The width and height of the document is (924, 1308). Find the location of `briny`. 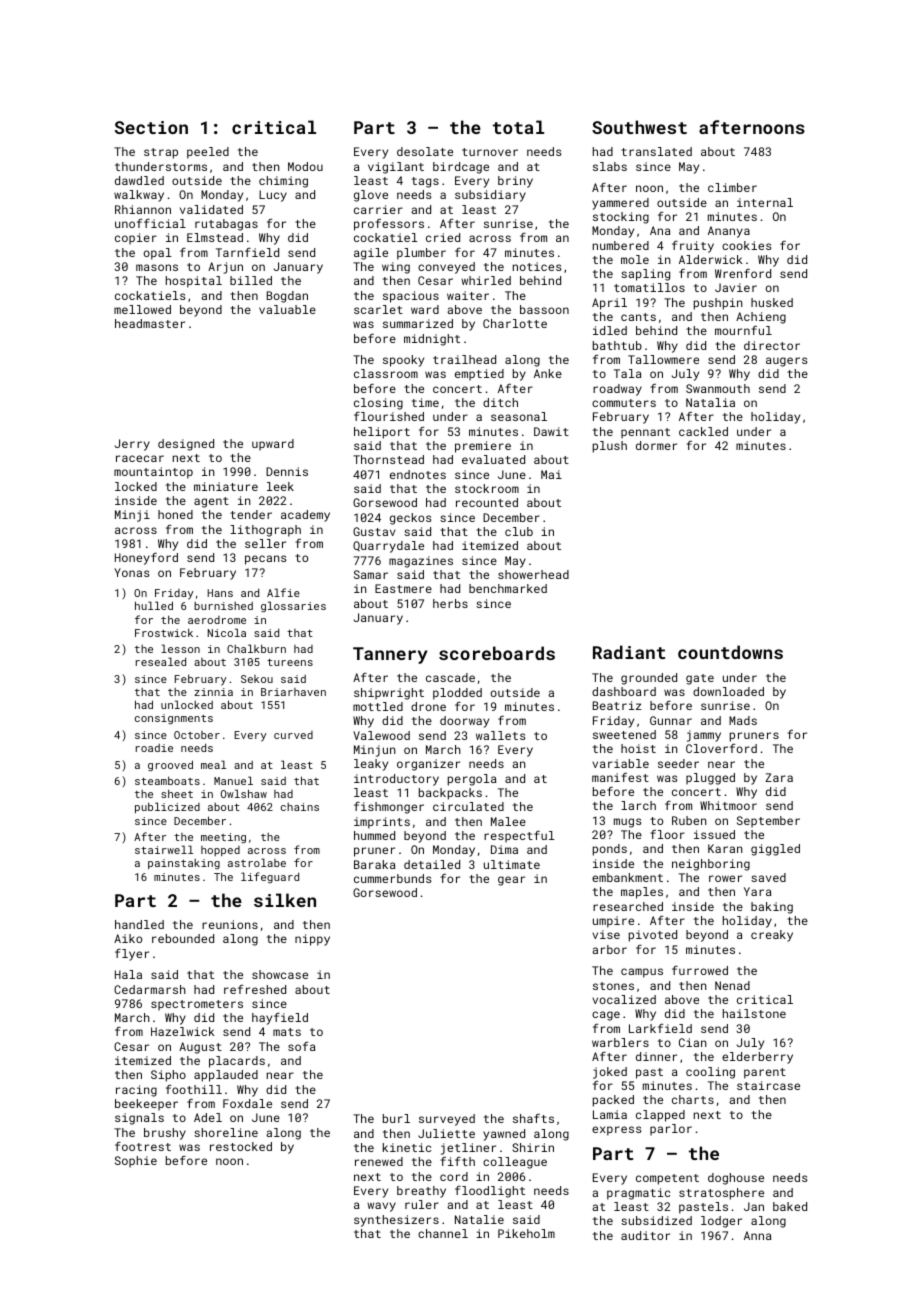

briny is located at coordinates (515, 182).
